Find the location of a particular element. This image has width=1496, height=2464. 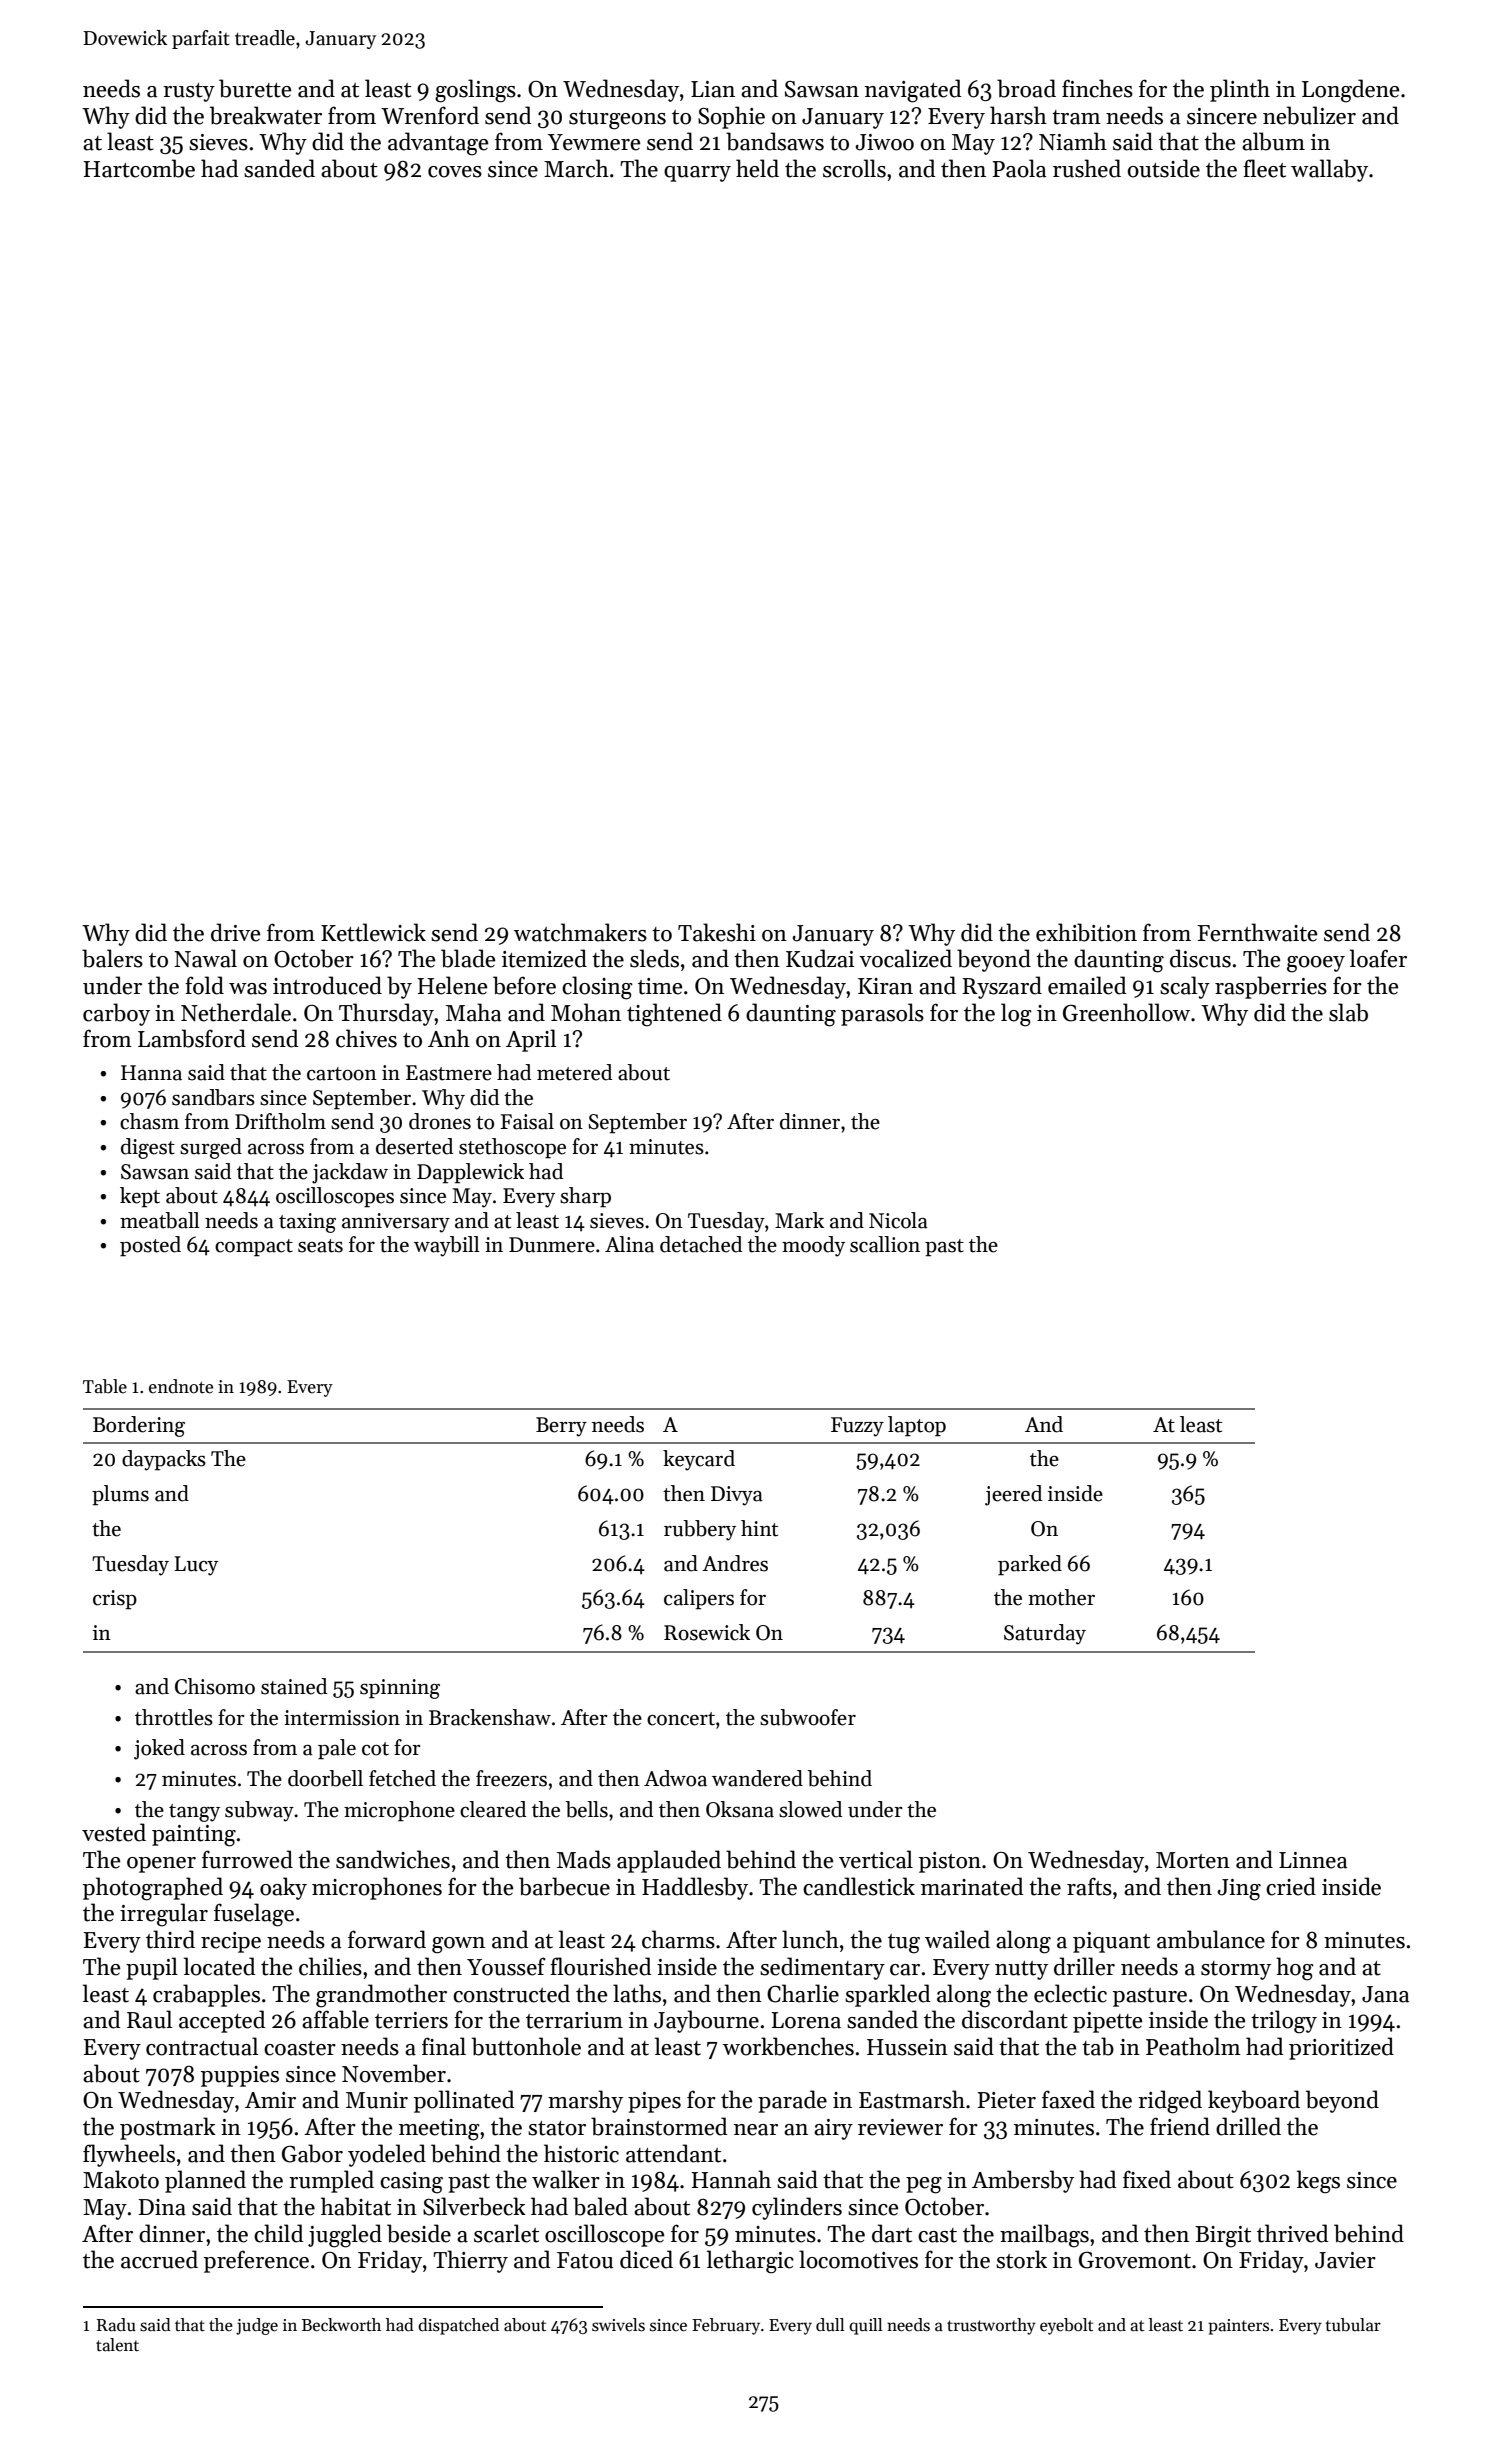

Greenhollow is located at coordinates (1126, 1012).
